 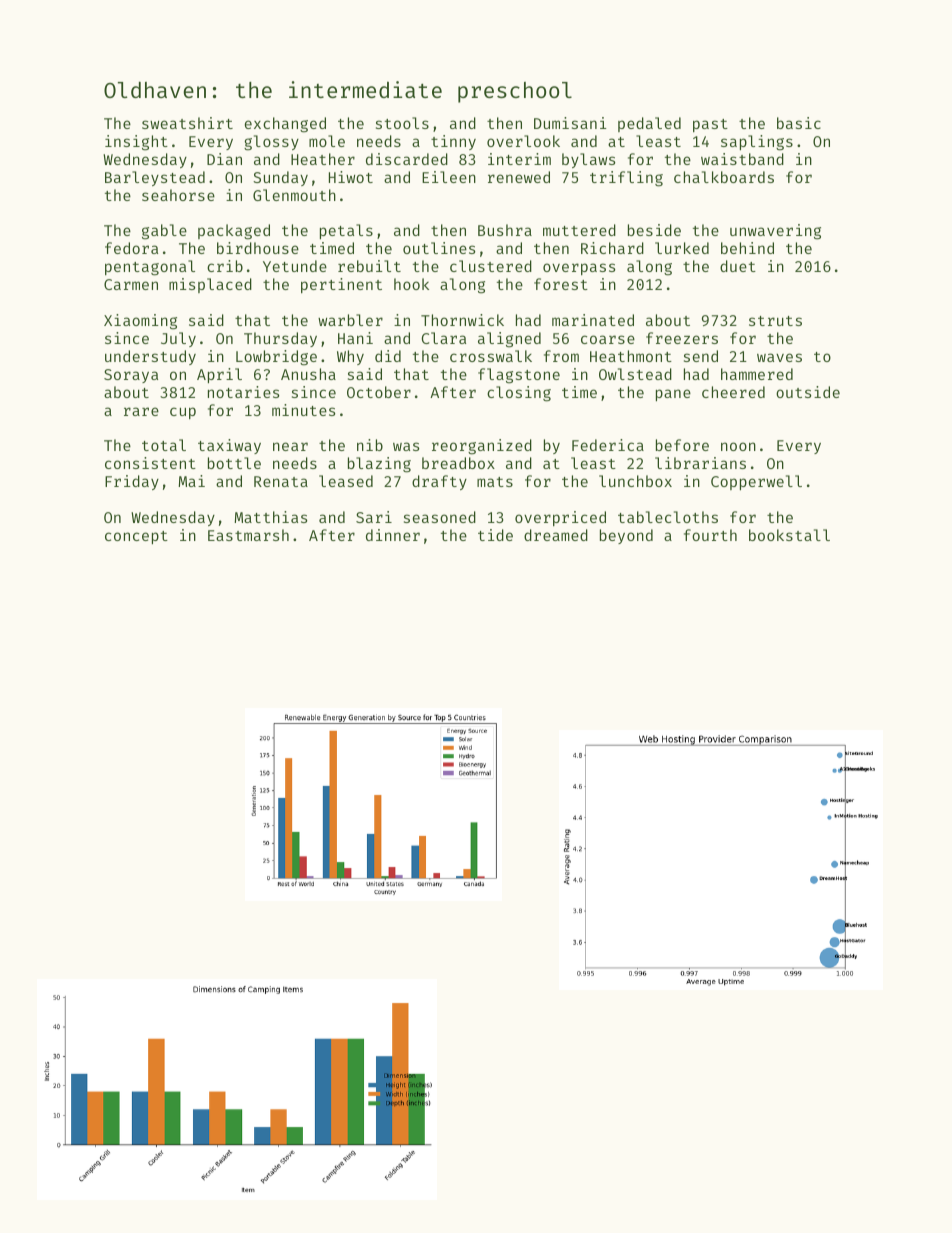 I want to click on lunchbox, so click(x=635, y=481).
